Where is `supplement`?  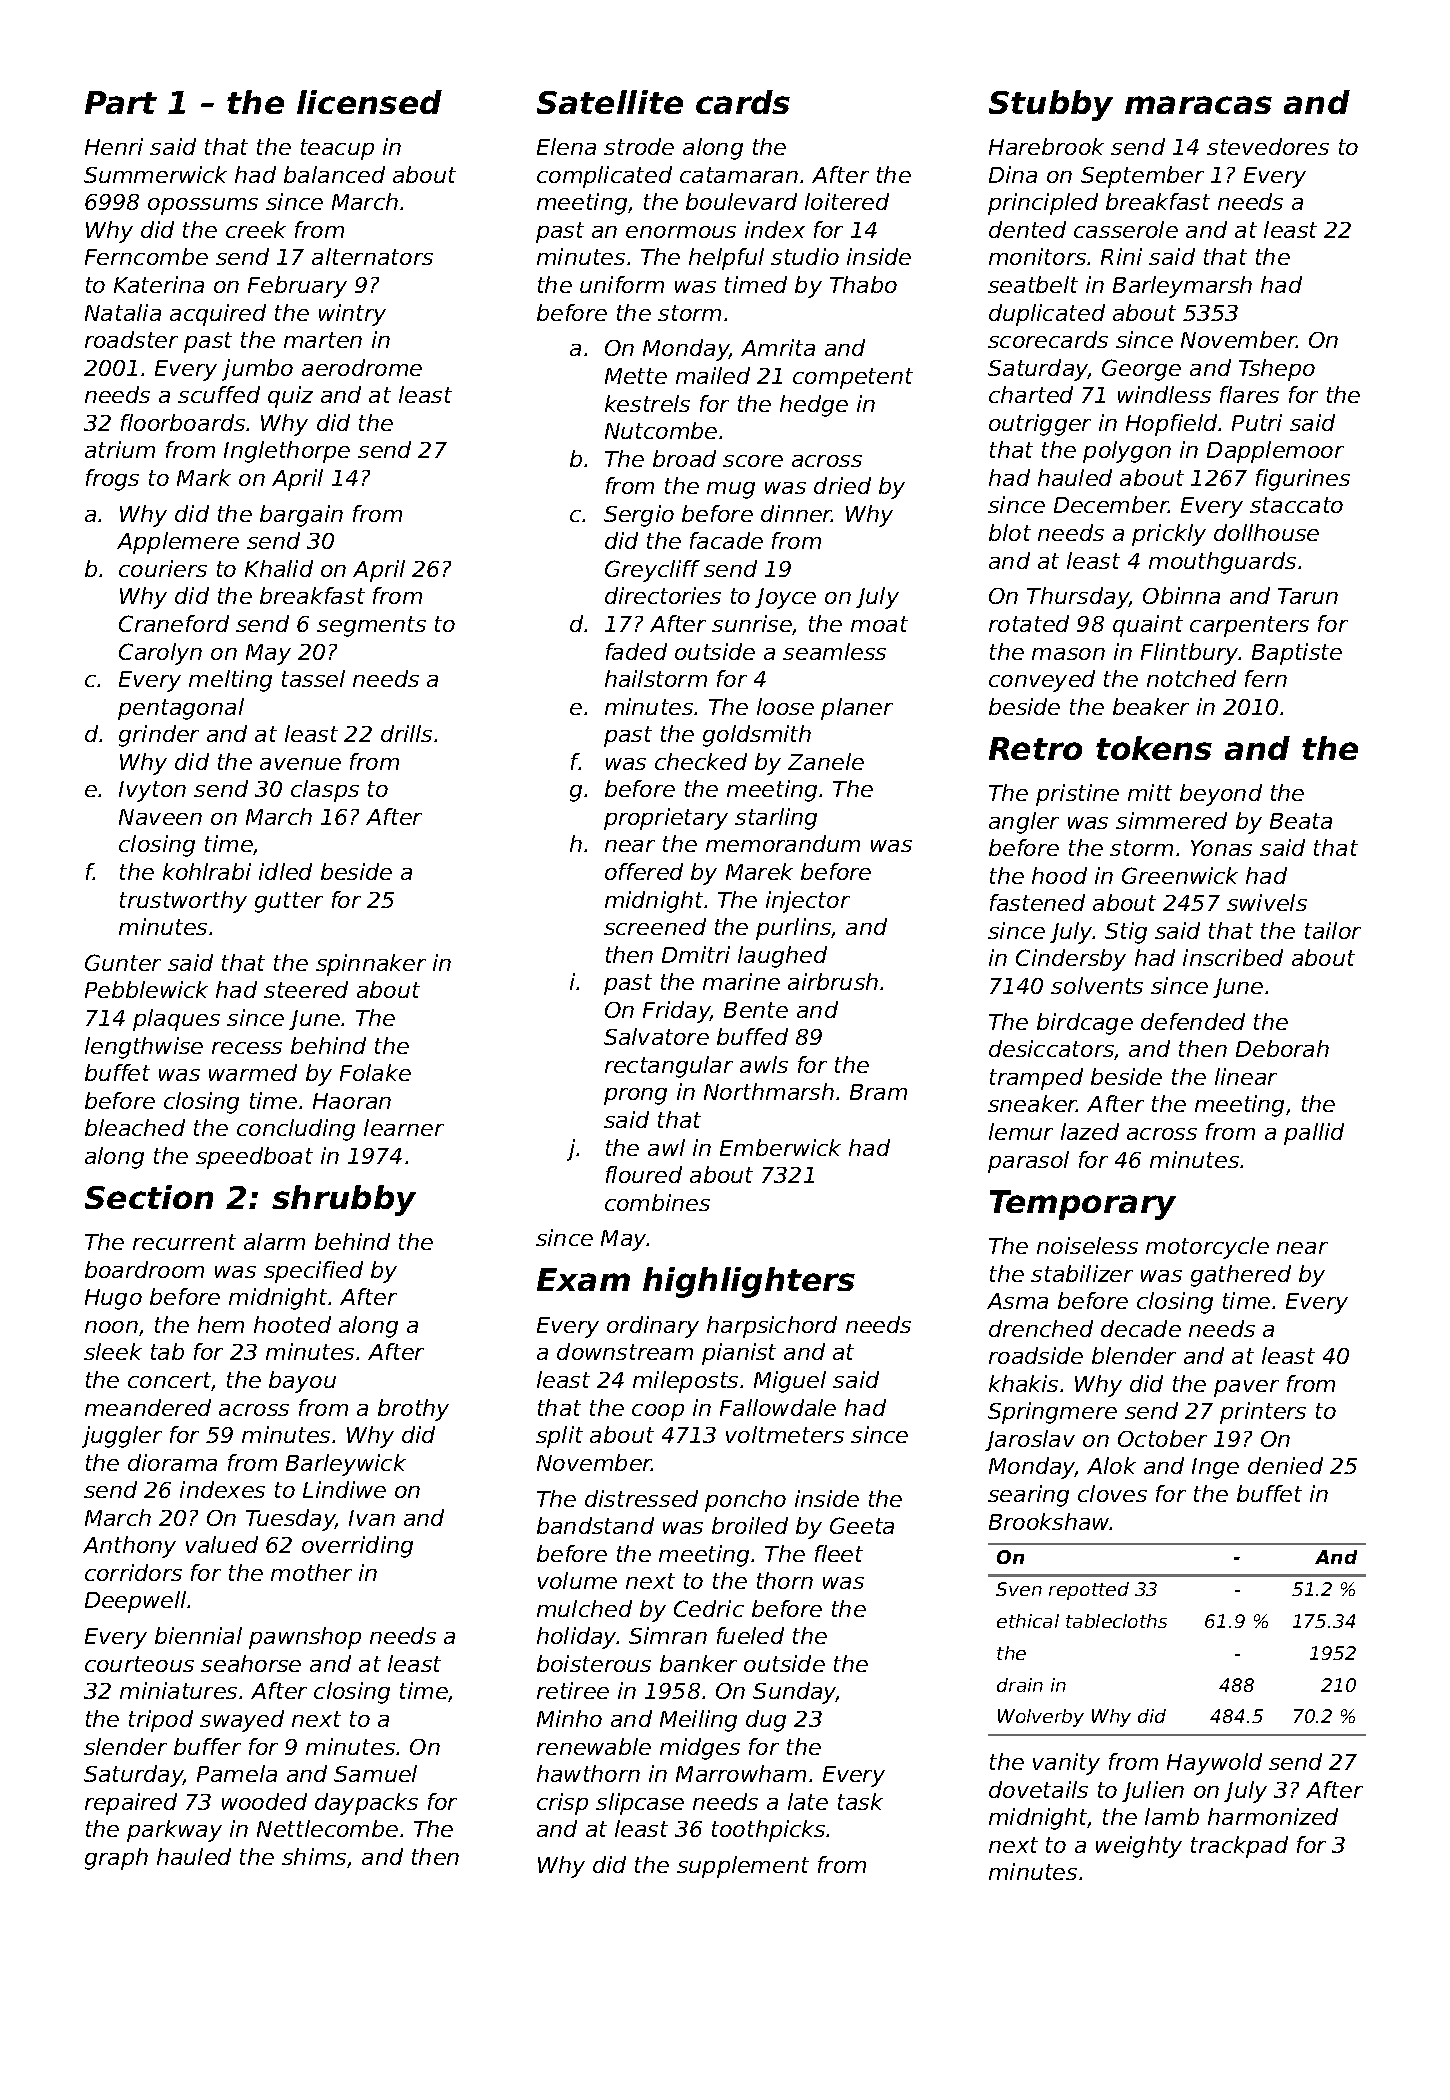
supplement is located at coordinates (743, 1867).
